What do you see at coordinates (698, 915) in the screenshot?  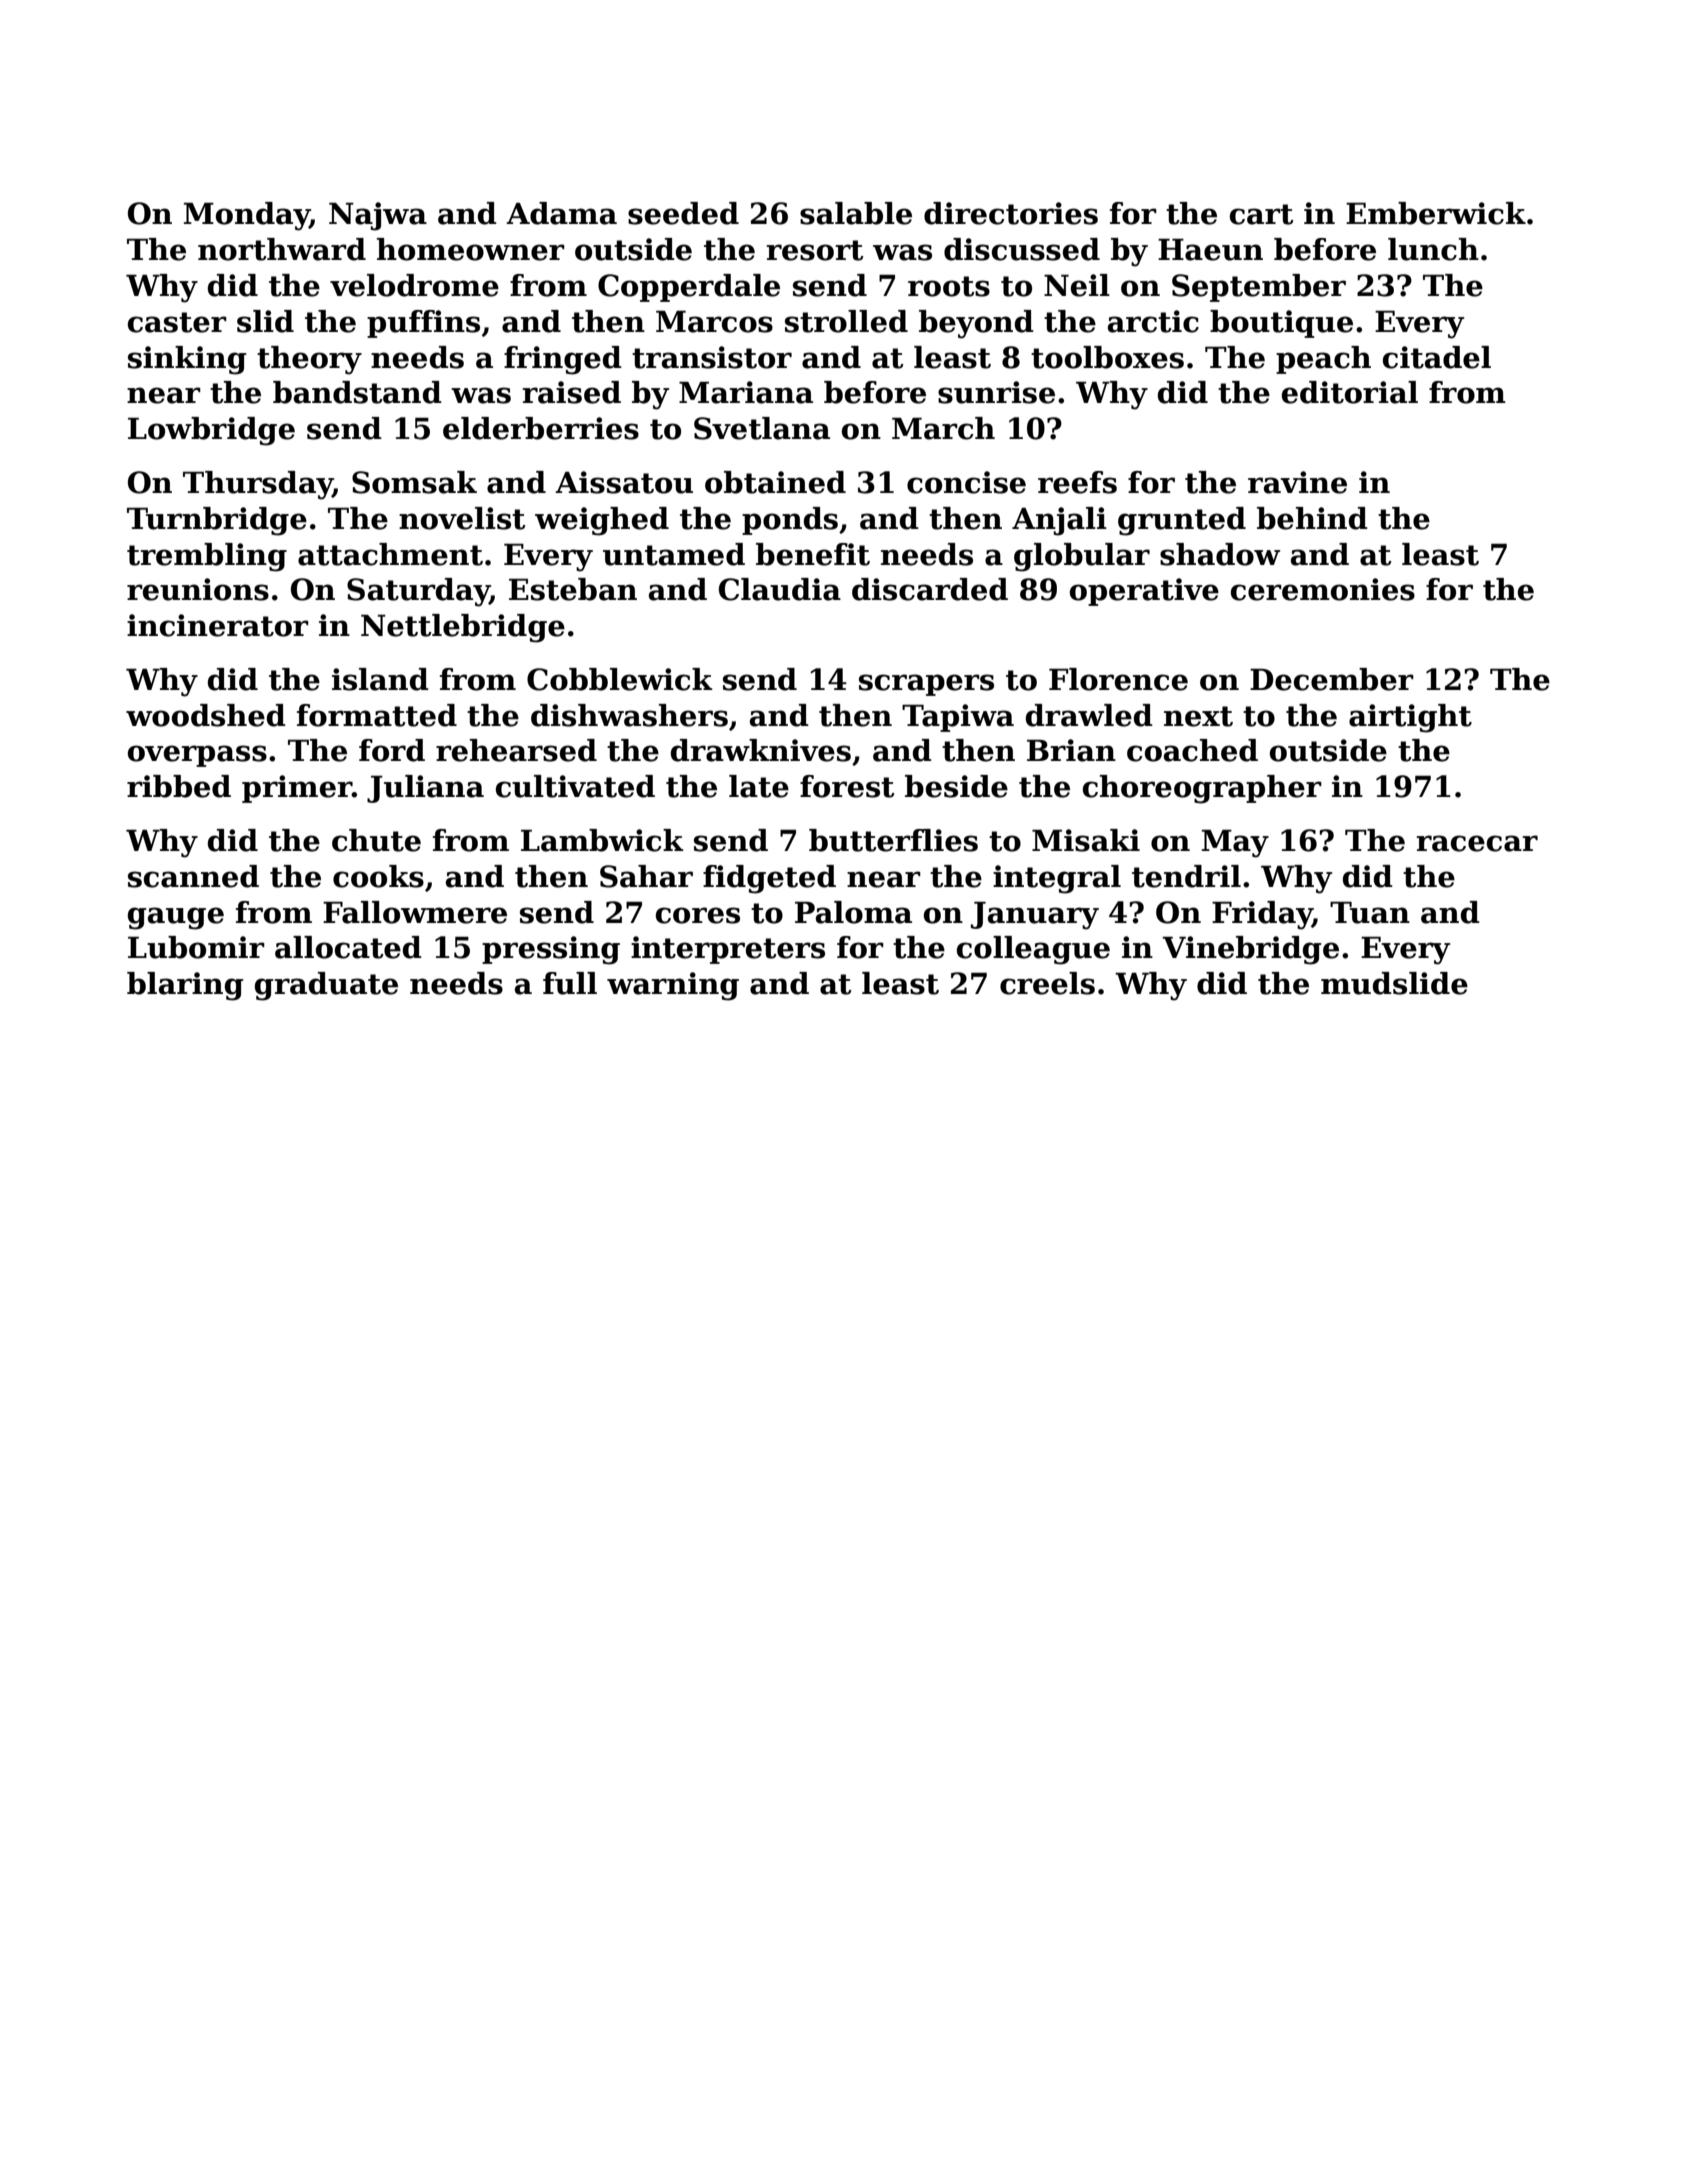 I see `cores` at bounding box center [698, 915].
